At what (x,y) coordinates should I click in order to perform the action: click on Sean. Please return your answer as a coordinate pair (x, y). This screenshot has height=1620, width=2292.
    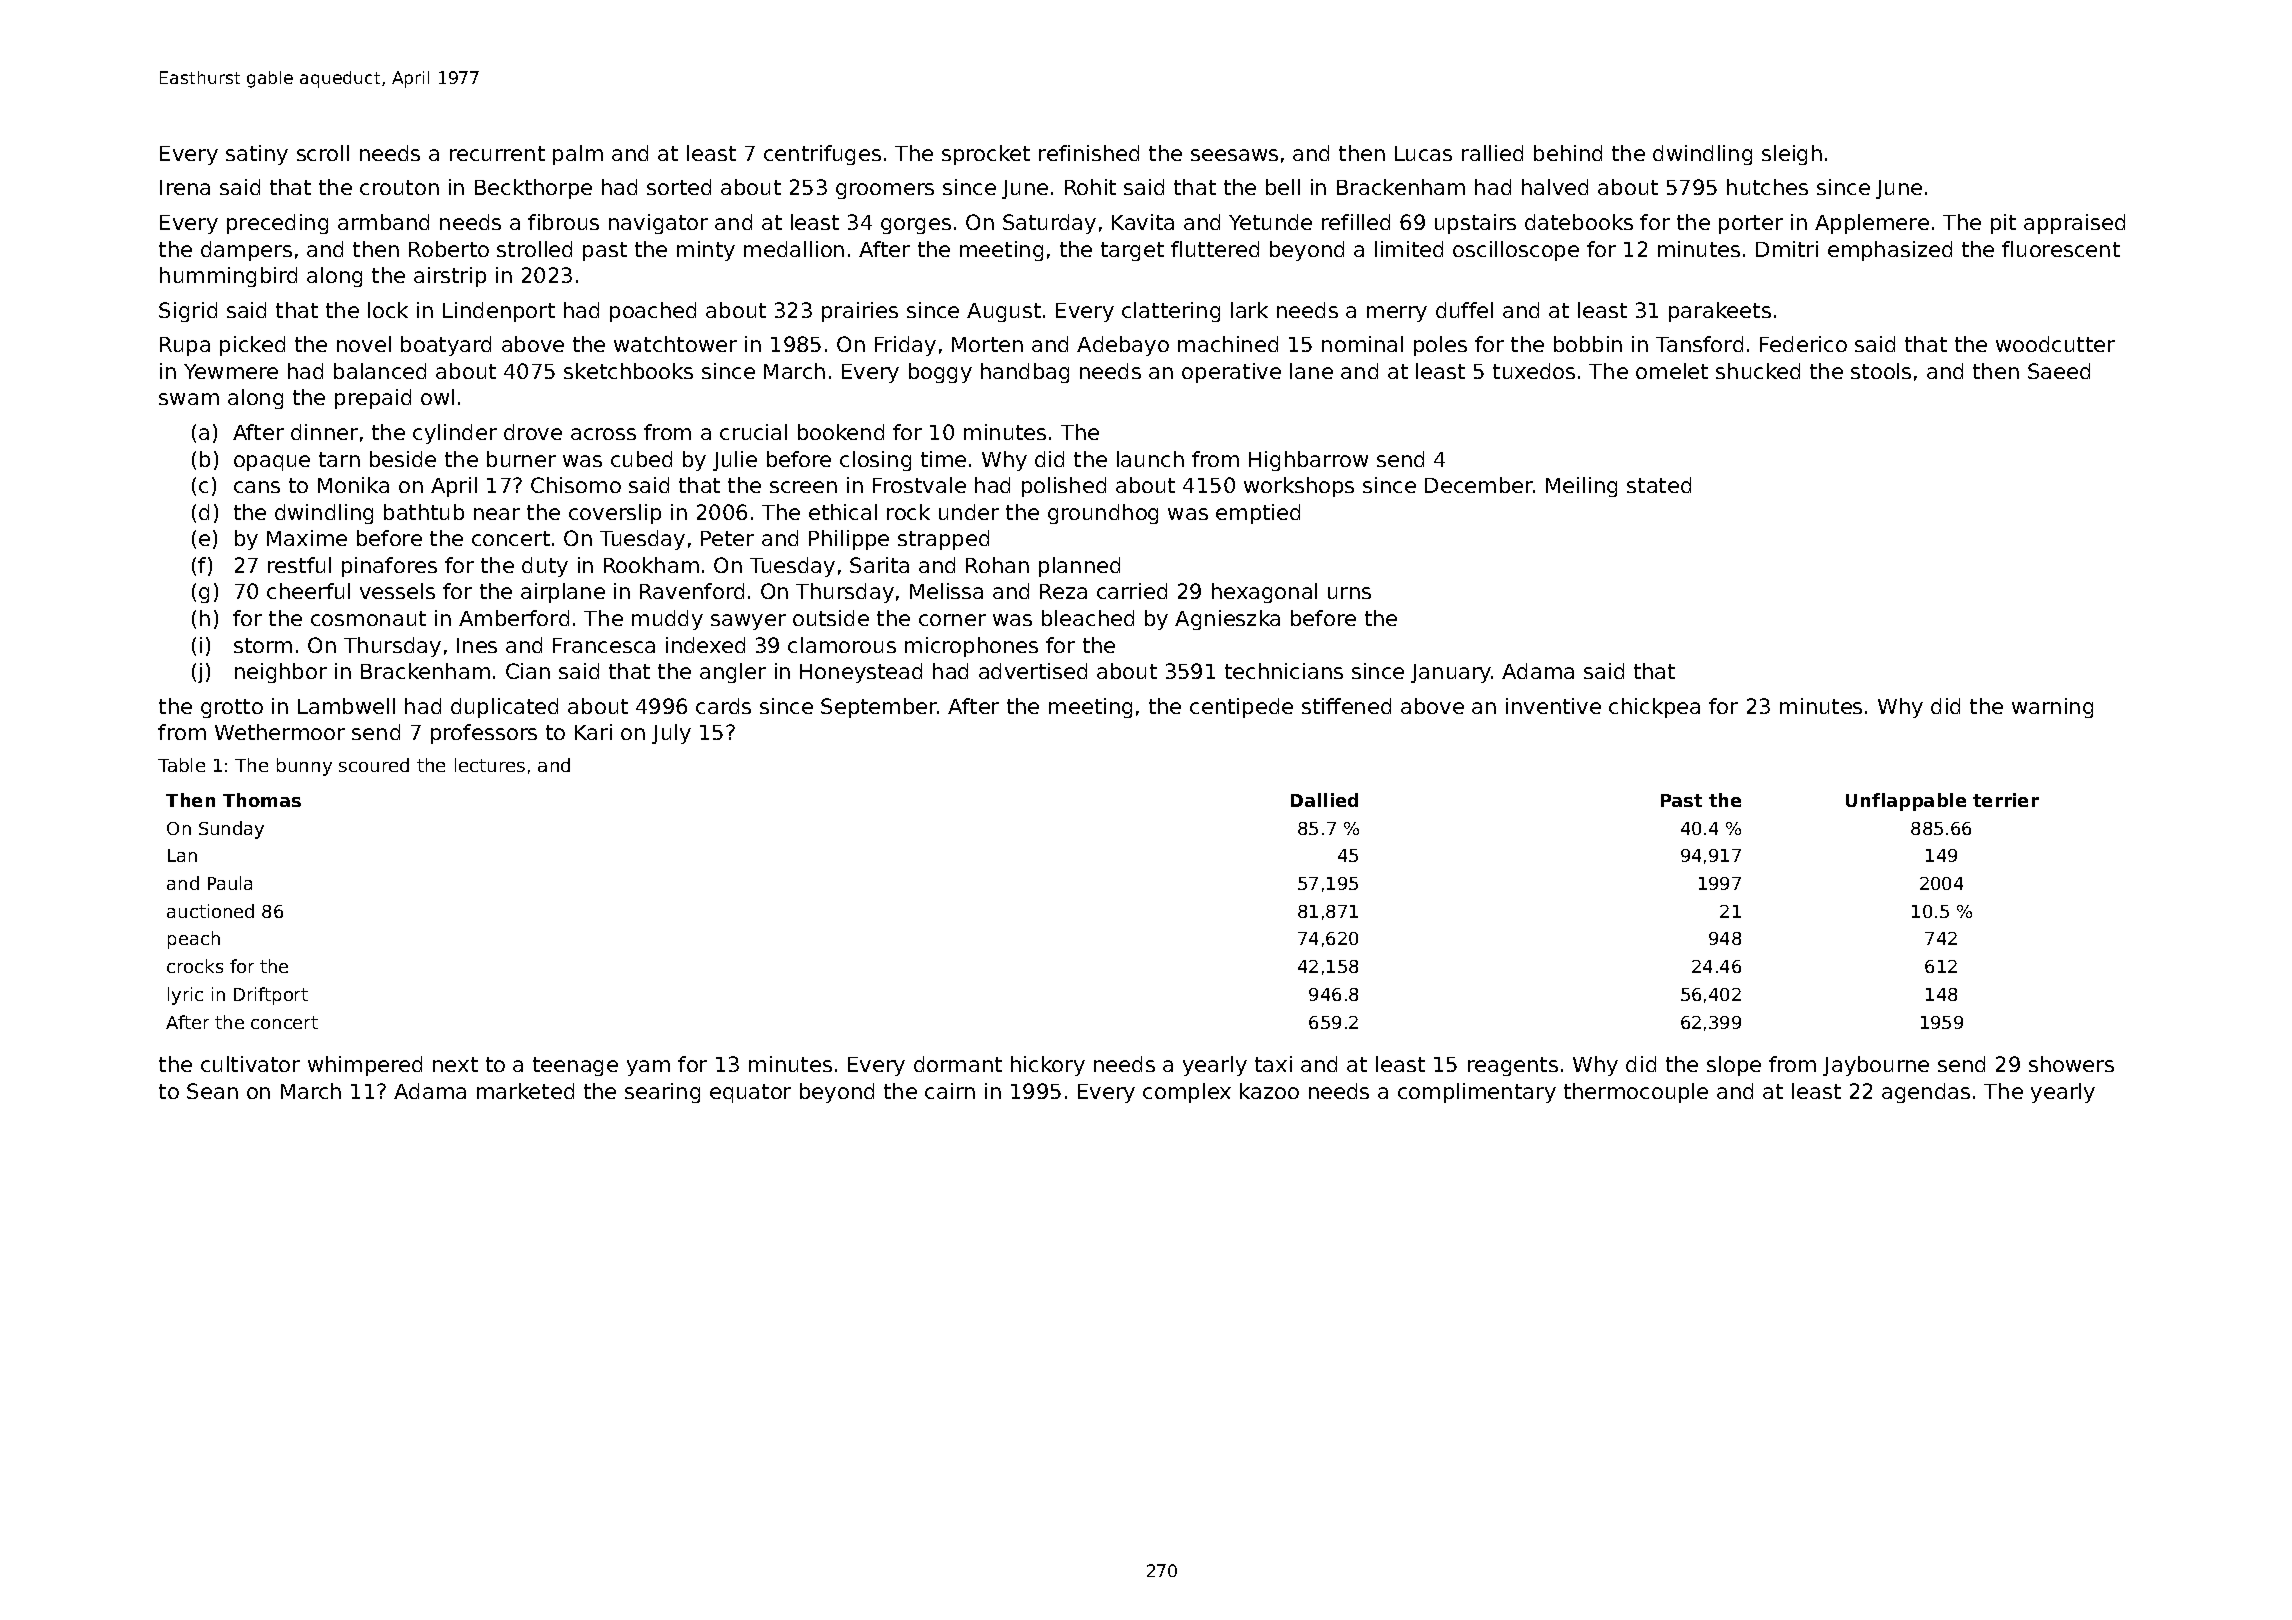
    Looking at the image, I should click on (212, 1091).
